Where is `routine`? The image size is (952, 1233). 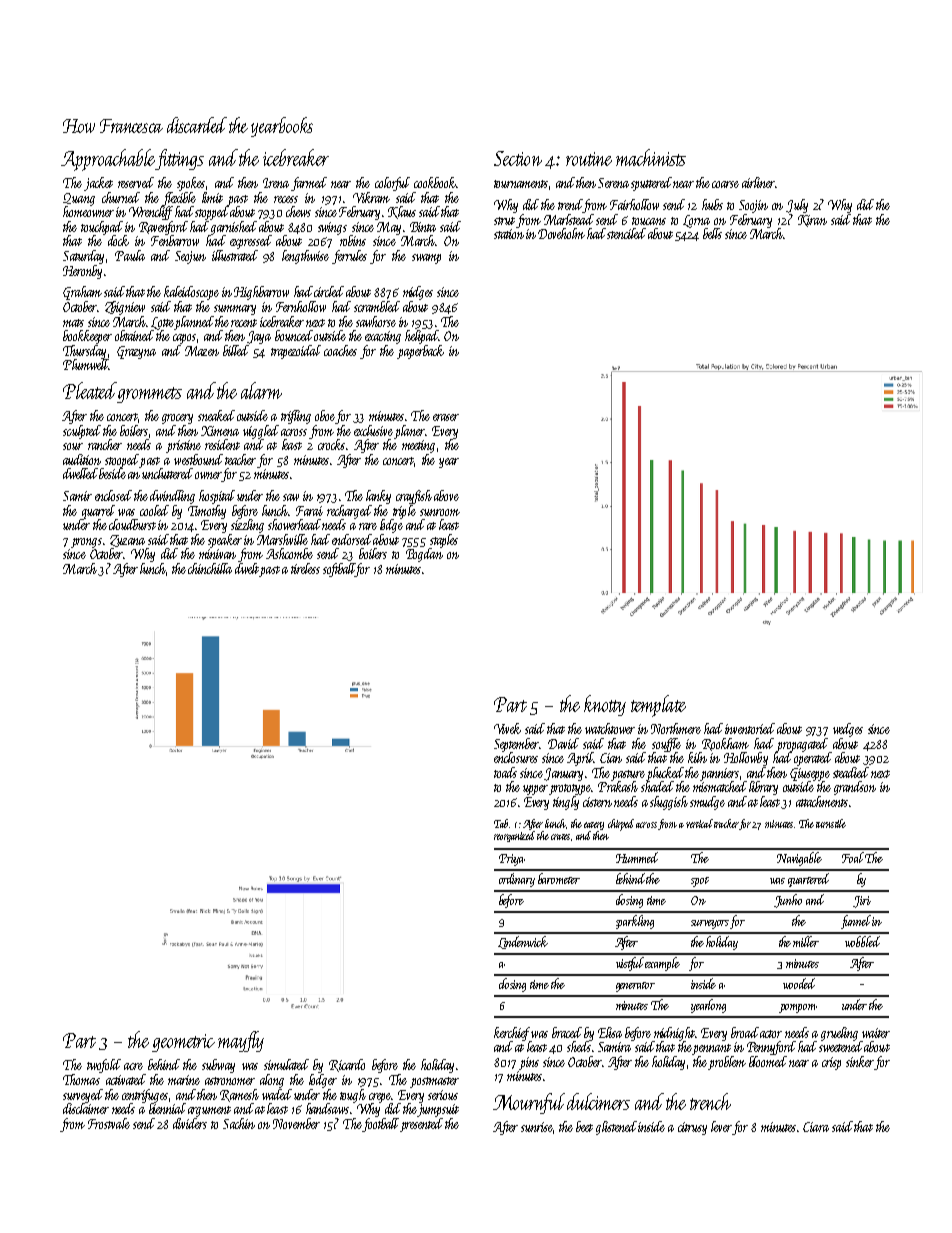
routine is located at coordinates (589, 159).
